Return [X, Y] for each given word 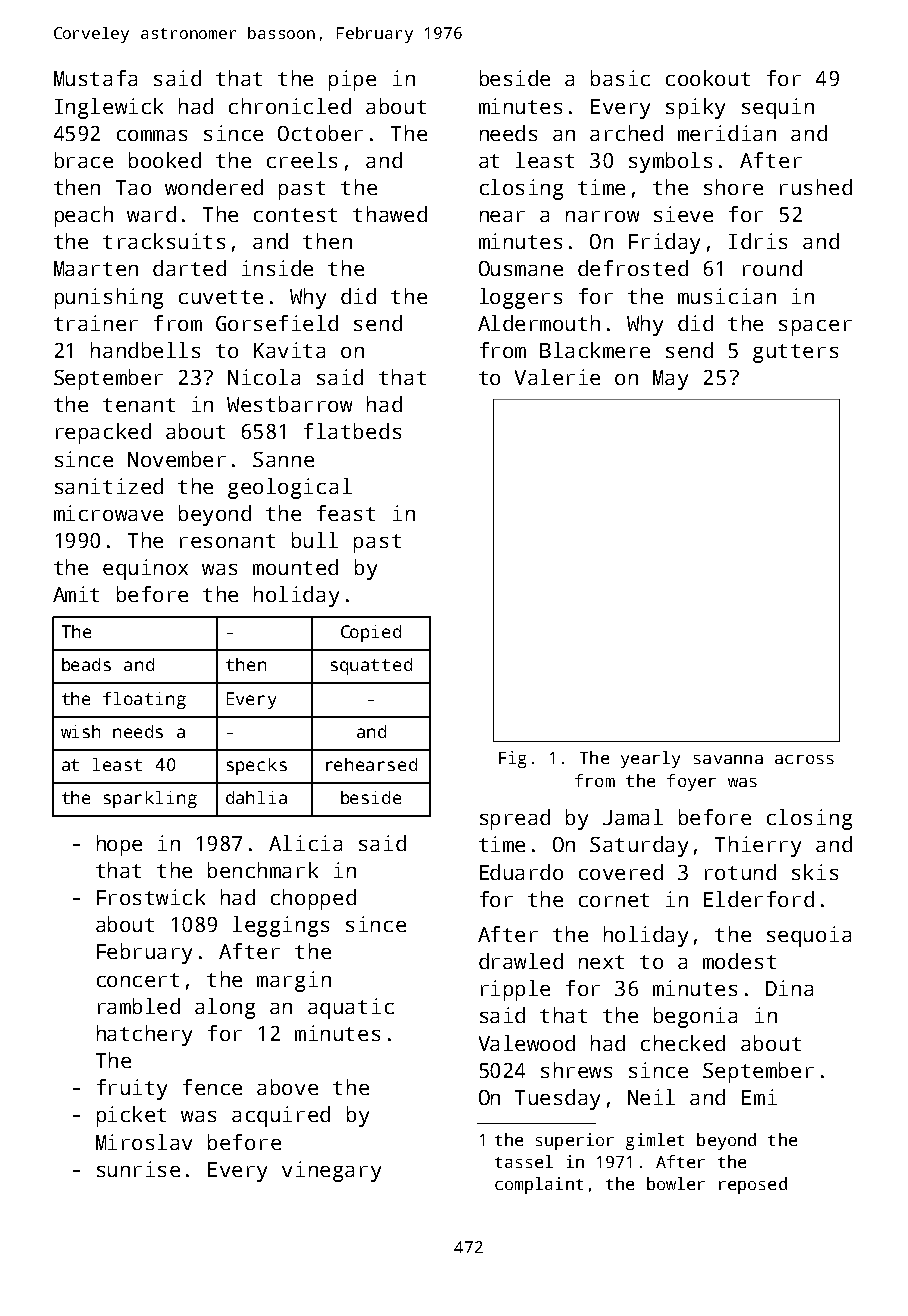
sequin [778, 108]
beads [86, 664]
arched [626, 133]
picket [131, 1116]
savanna [728, 759]
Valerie [557, 377]
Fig [512, 759]
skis [815, 872]
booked [165, 160]
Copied [371, 633]
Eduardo [521, 872]
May [670, 380]
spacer [815, 328]
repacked [103, 433]
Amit [76, 594]
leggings [281, 926]
